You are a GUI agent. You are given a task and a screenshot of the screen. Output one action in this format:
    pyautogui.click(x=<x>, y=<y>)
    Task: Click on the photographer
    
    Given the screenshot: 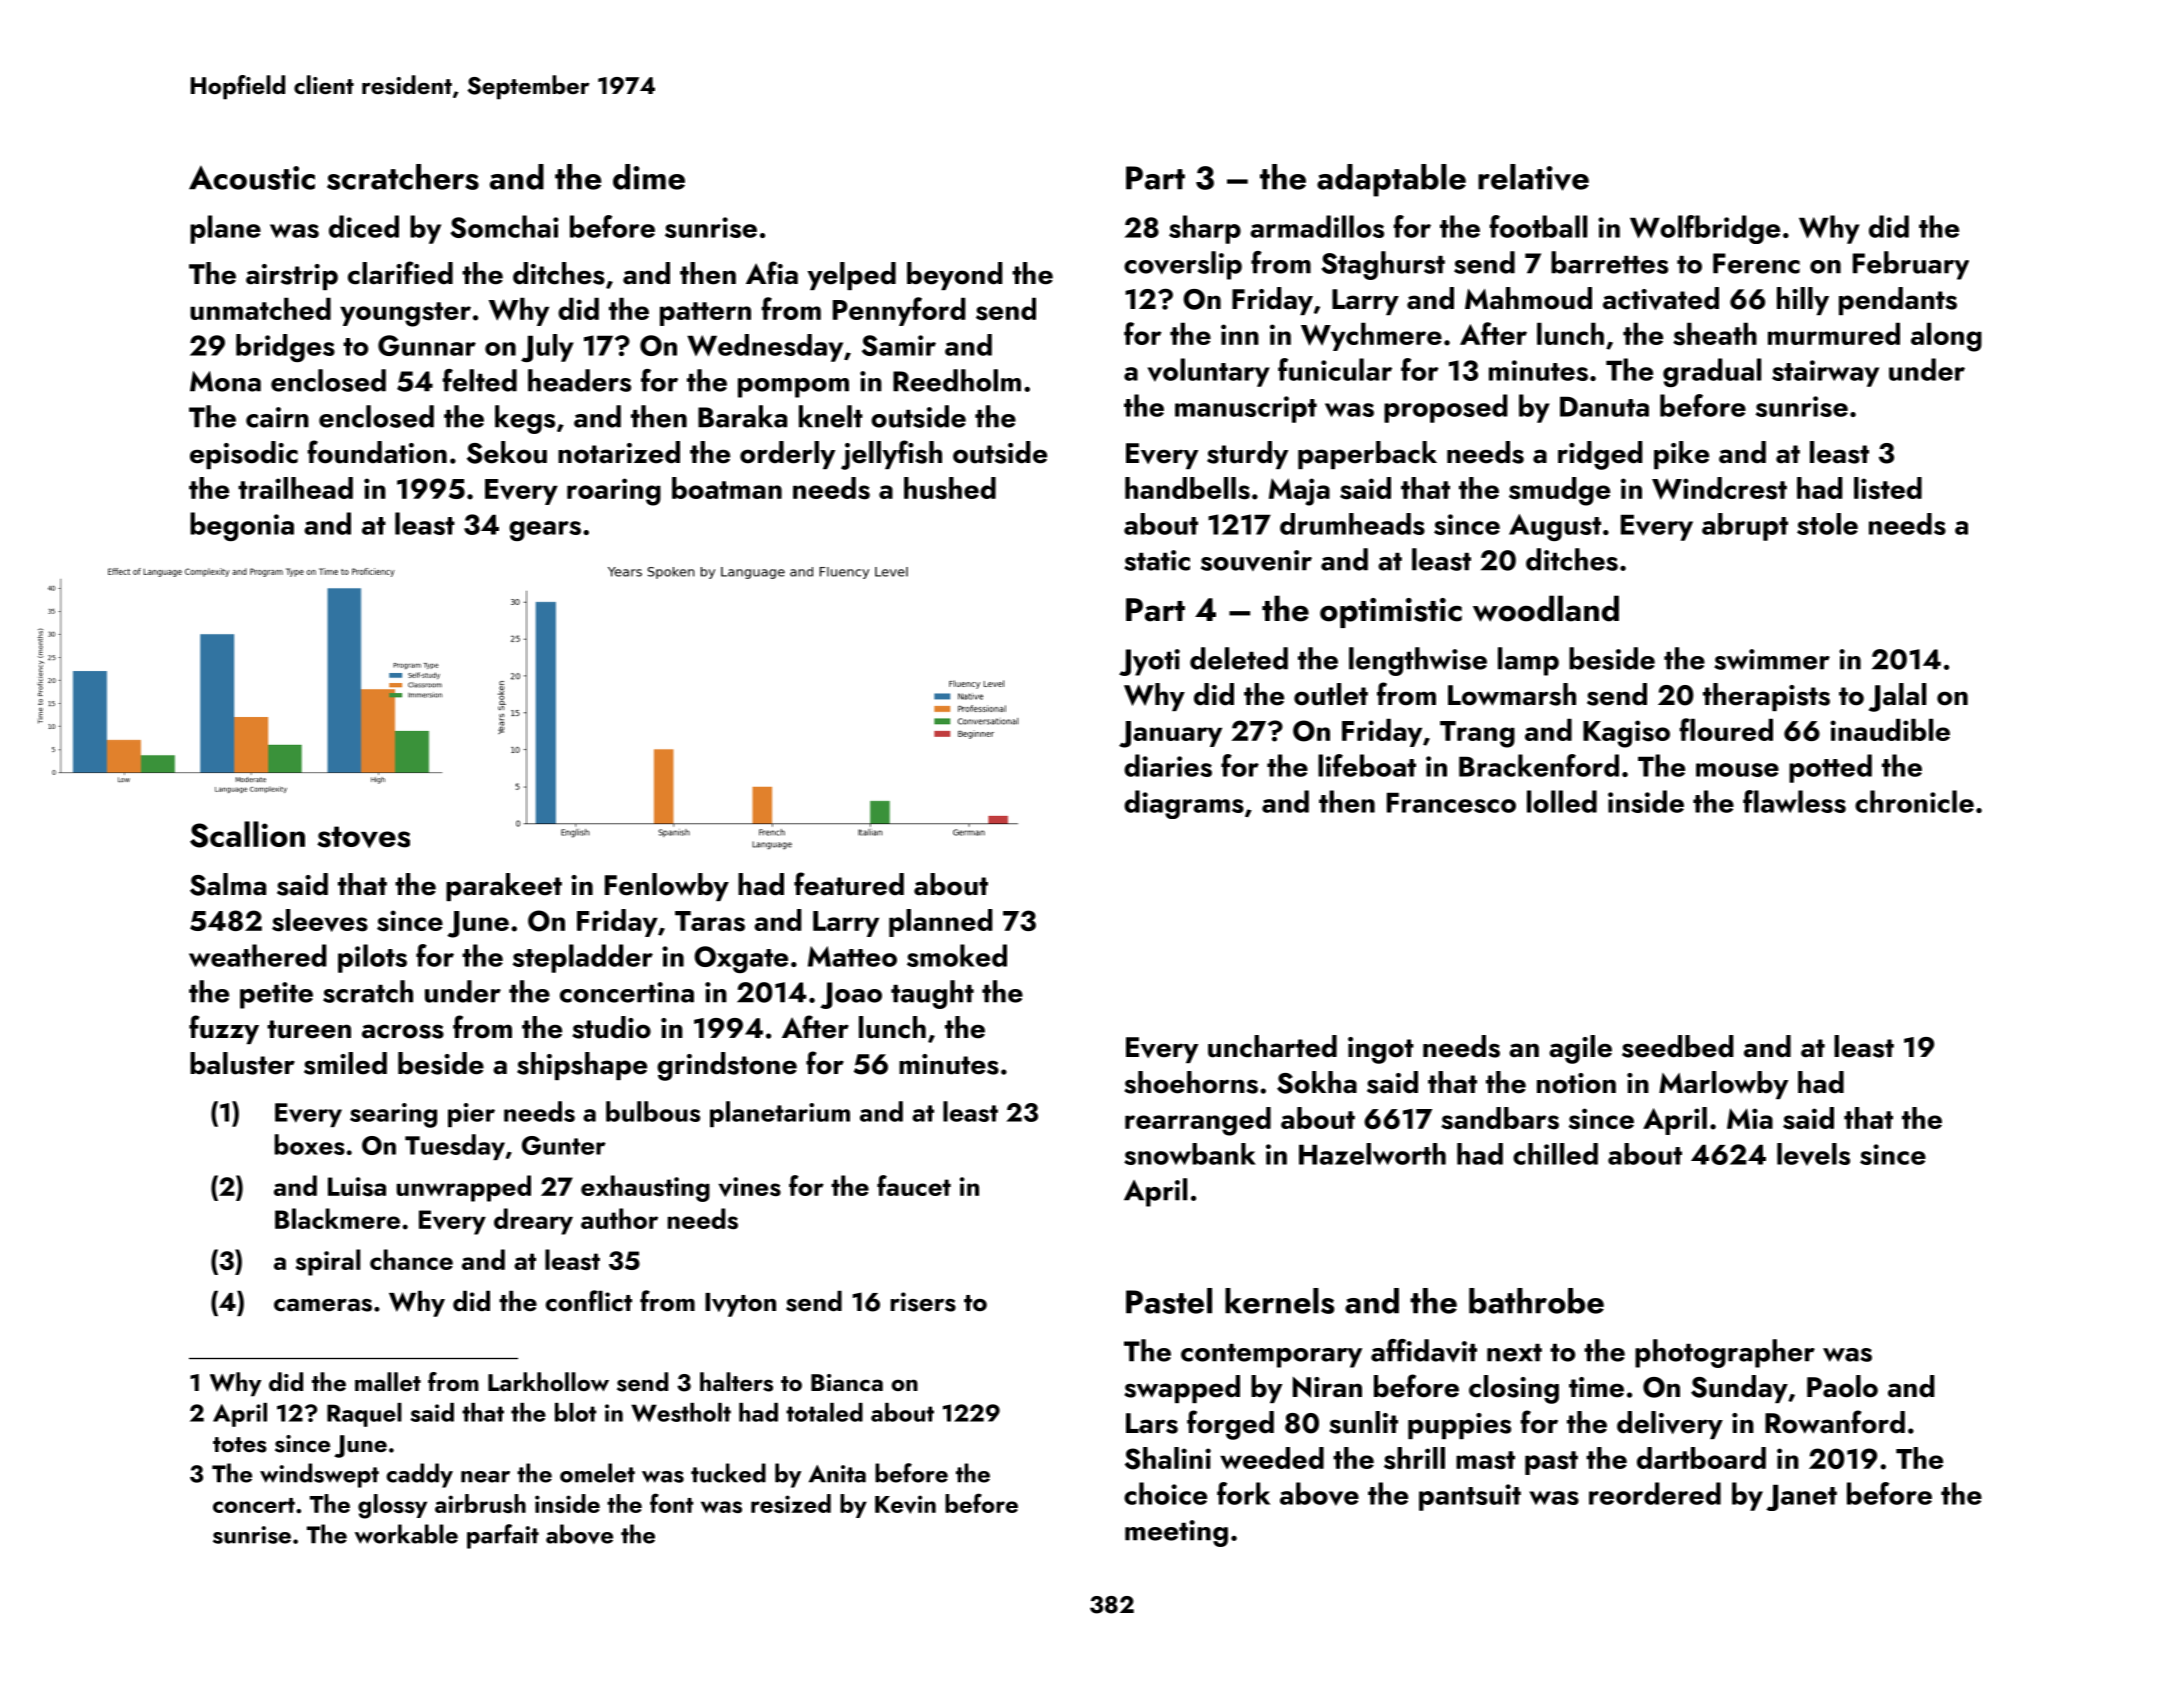 What is the action you would take?
    pyautogui.click(x=1725, y=1353)
